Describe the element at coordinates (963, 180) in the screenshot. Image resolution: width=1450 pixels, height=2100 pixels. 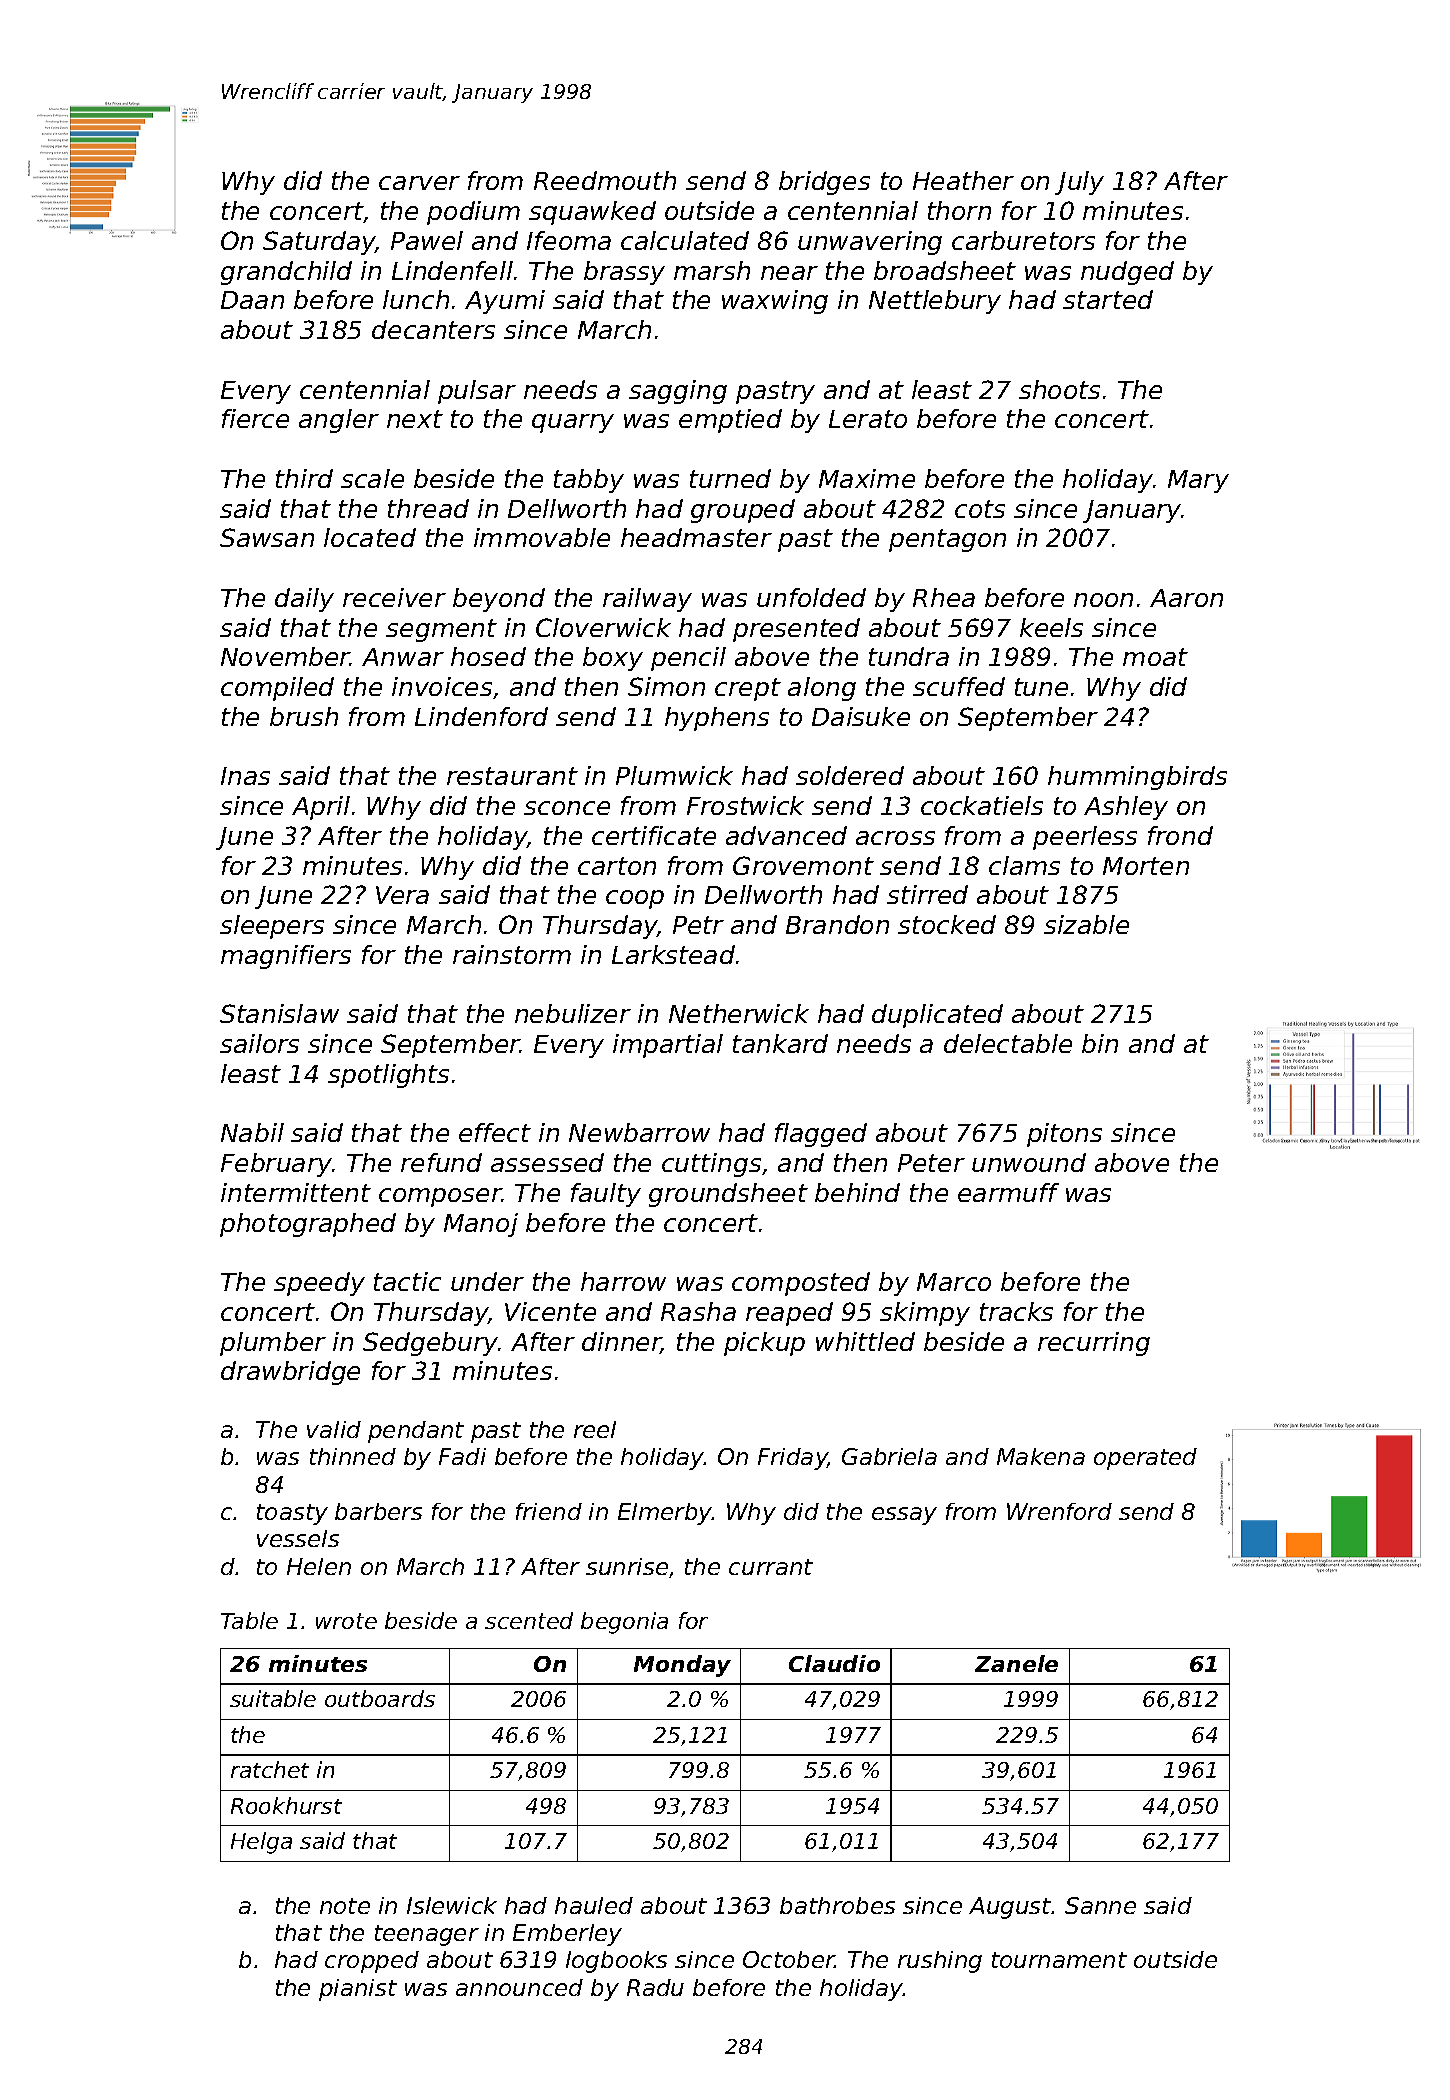
I see `Heather` at that location.
